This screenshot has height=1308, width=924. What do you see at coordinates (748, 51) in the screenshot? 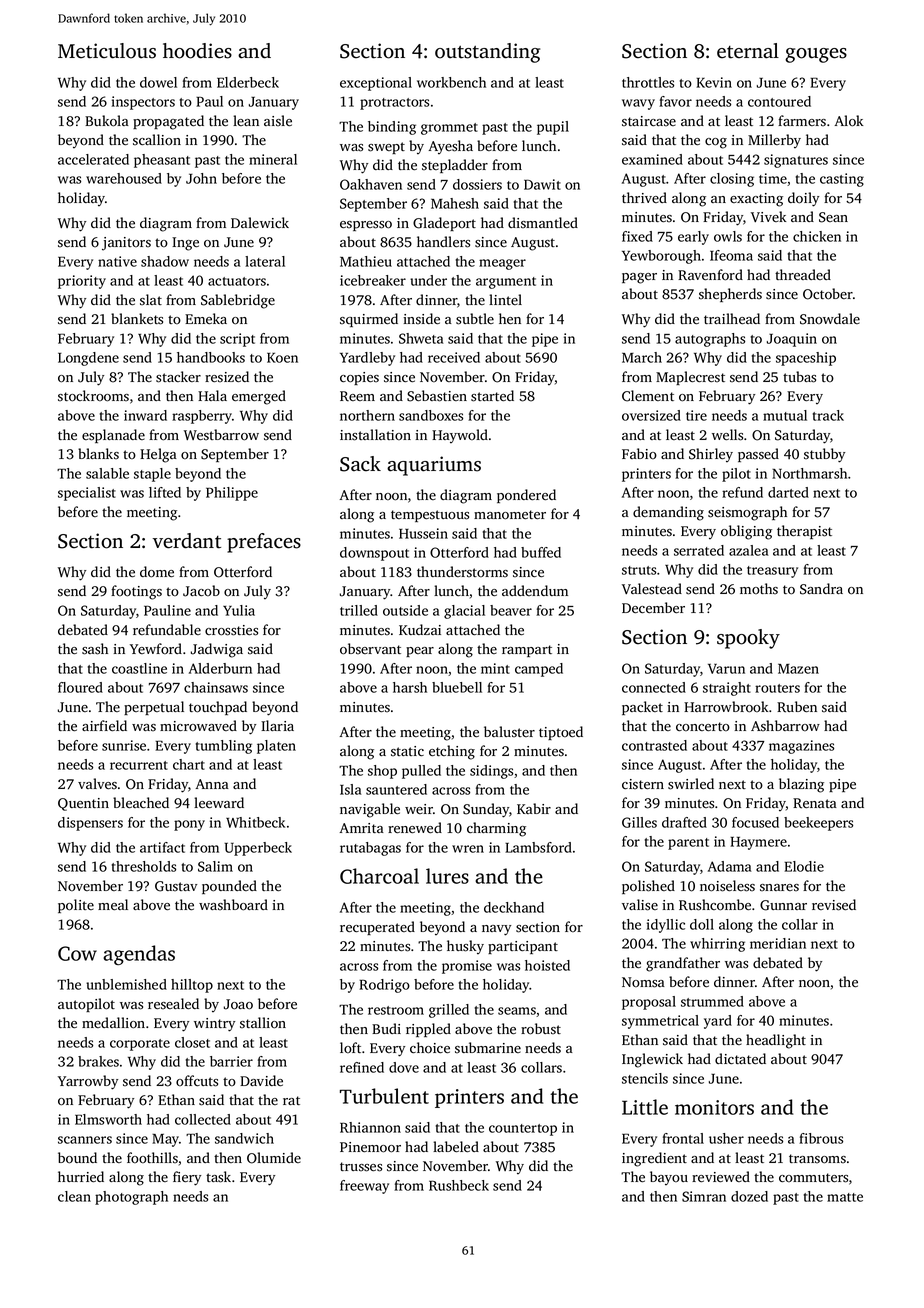
I see `eternal` at bounding box center [748, 51].
